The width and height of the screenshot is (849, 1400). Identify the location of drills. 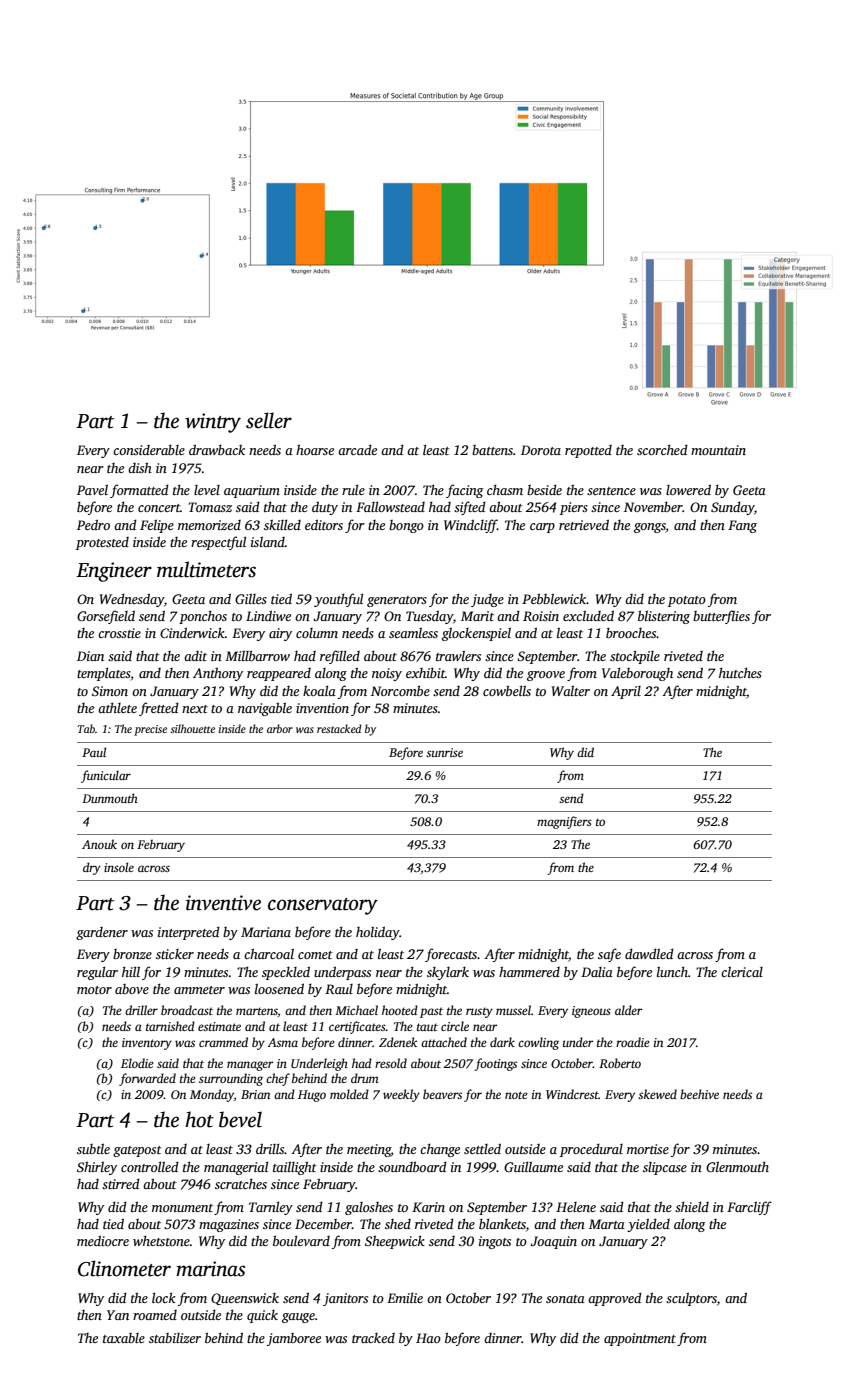
(270, 1148).
